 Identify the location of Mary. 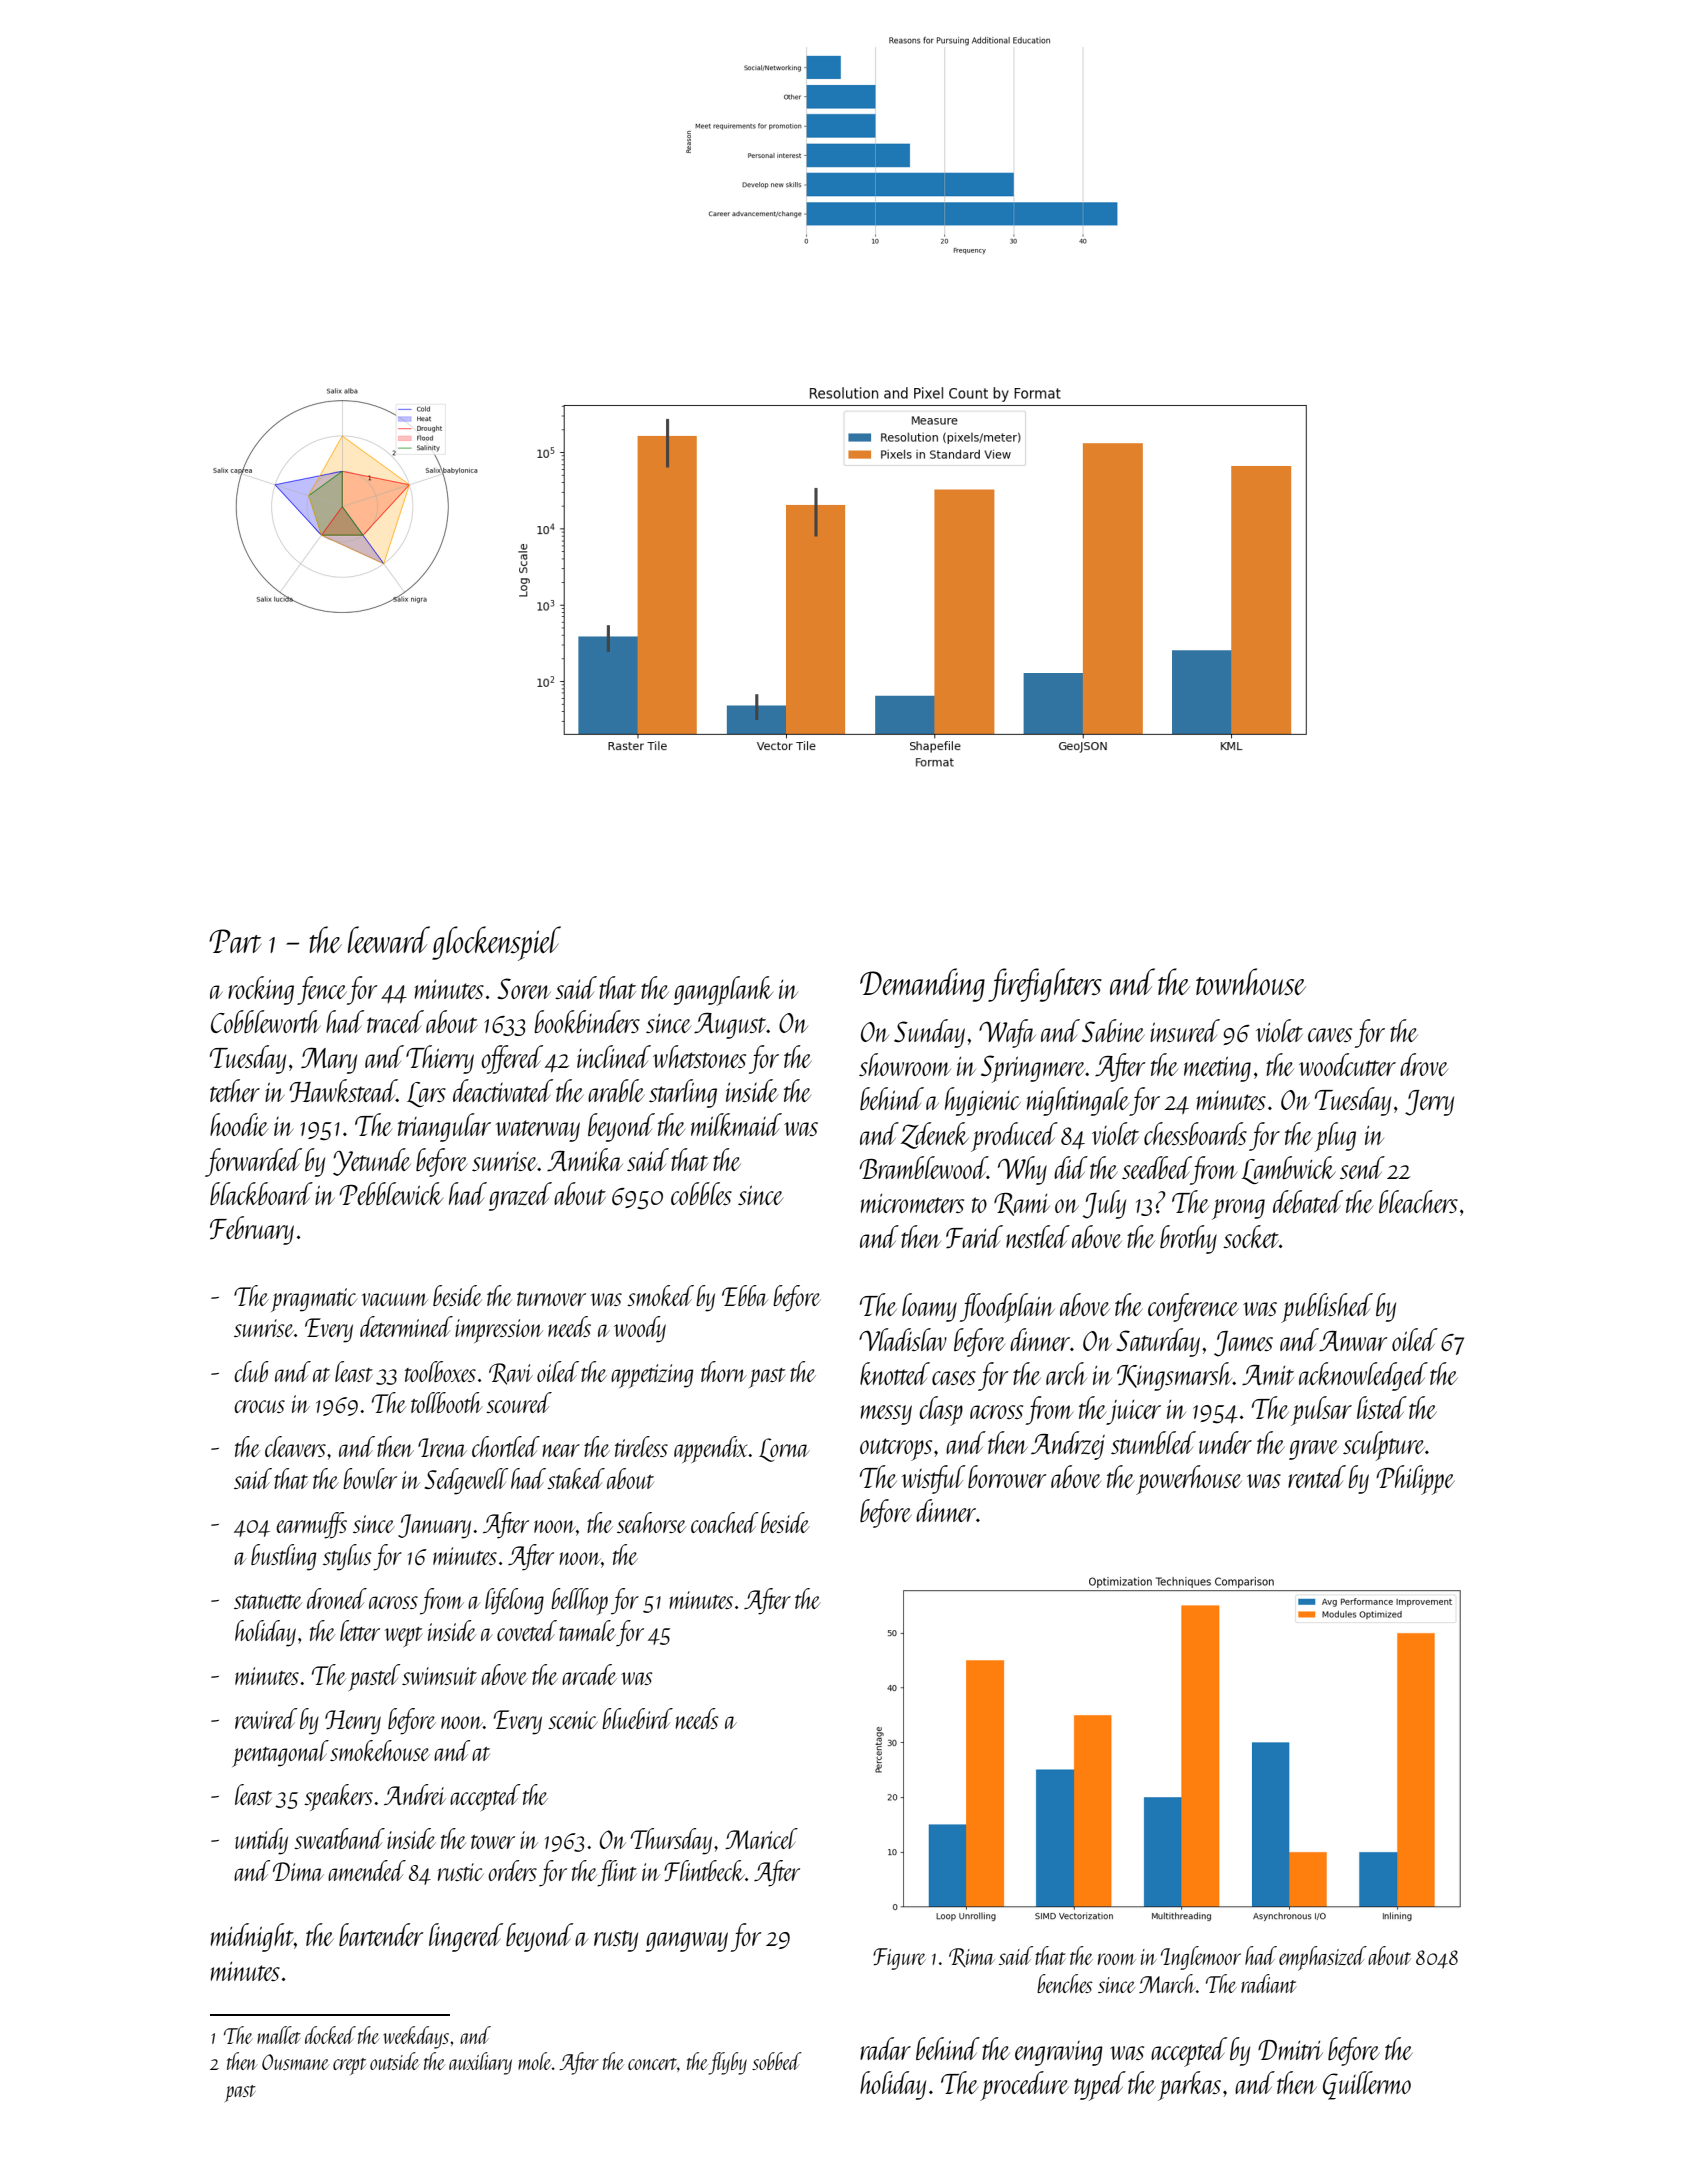
(329, 1060).
